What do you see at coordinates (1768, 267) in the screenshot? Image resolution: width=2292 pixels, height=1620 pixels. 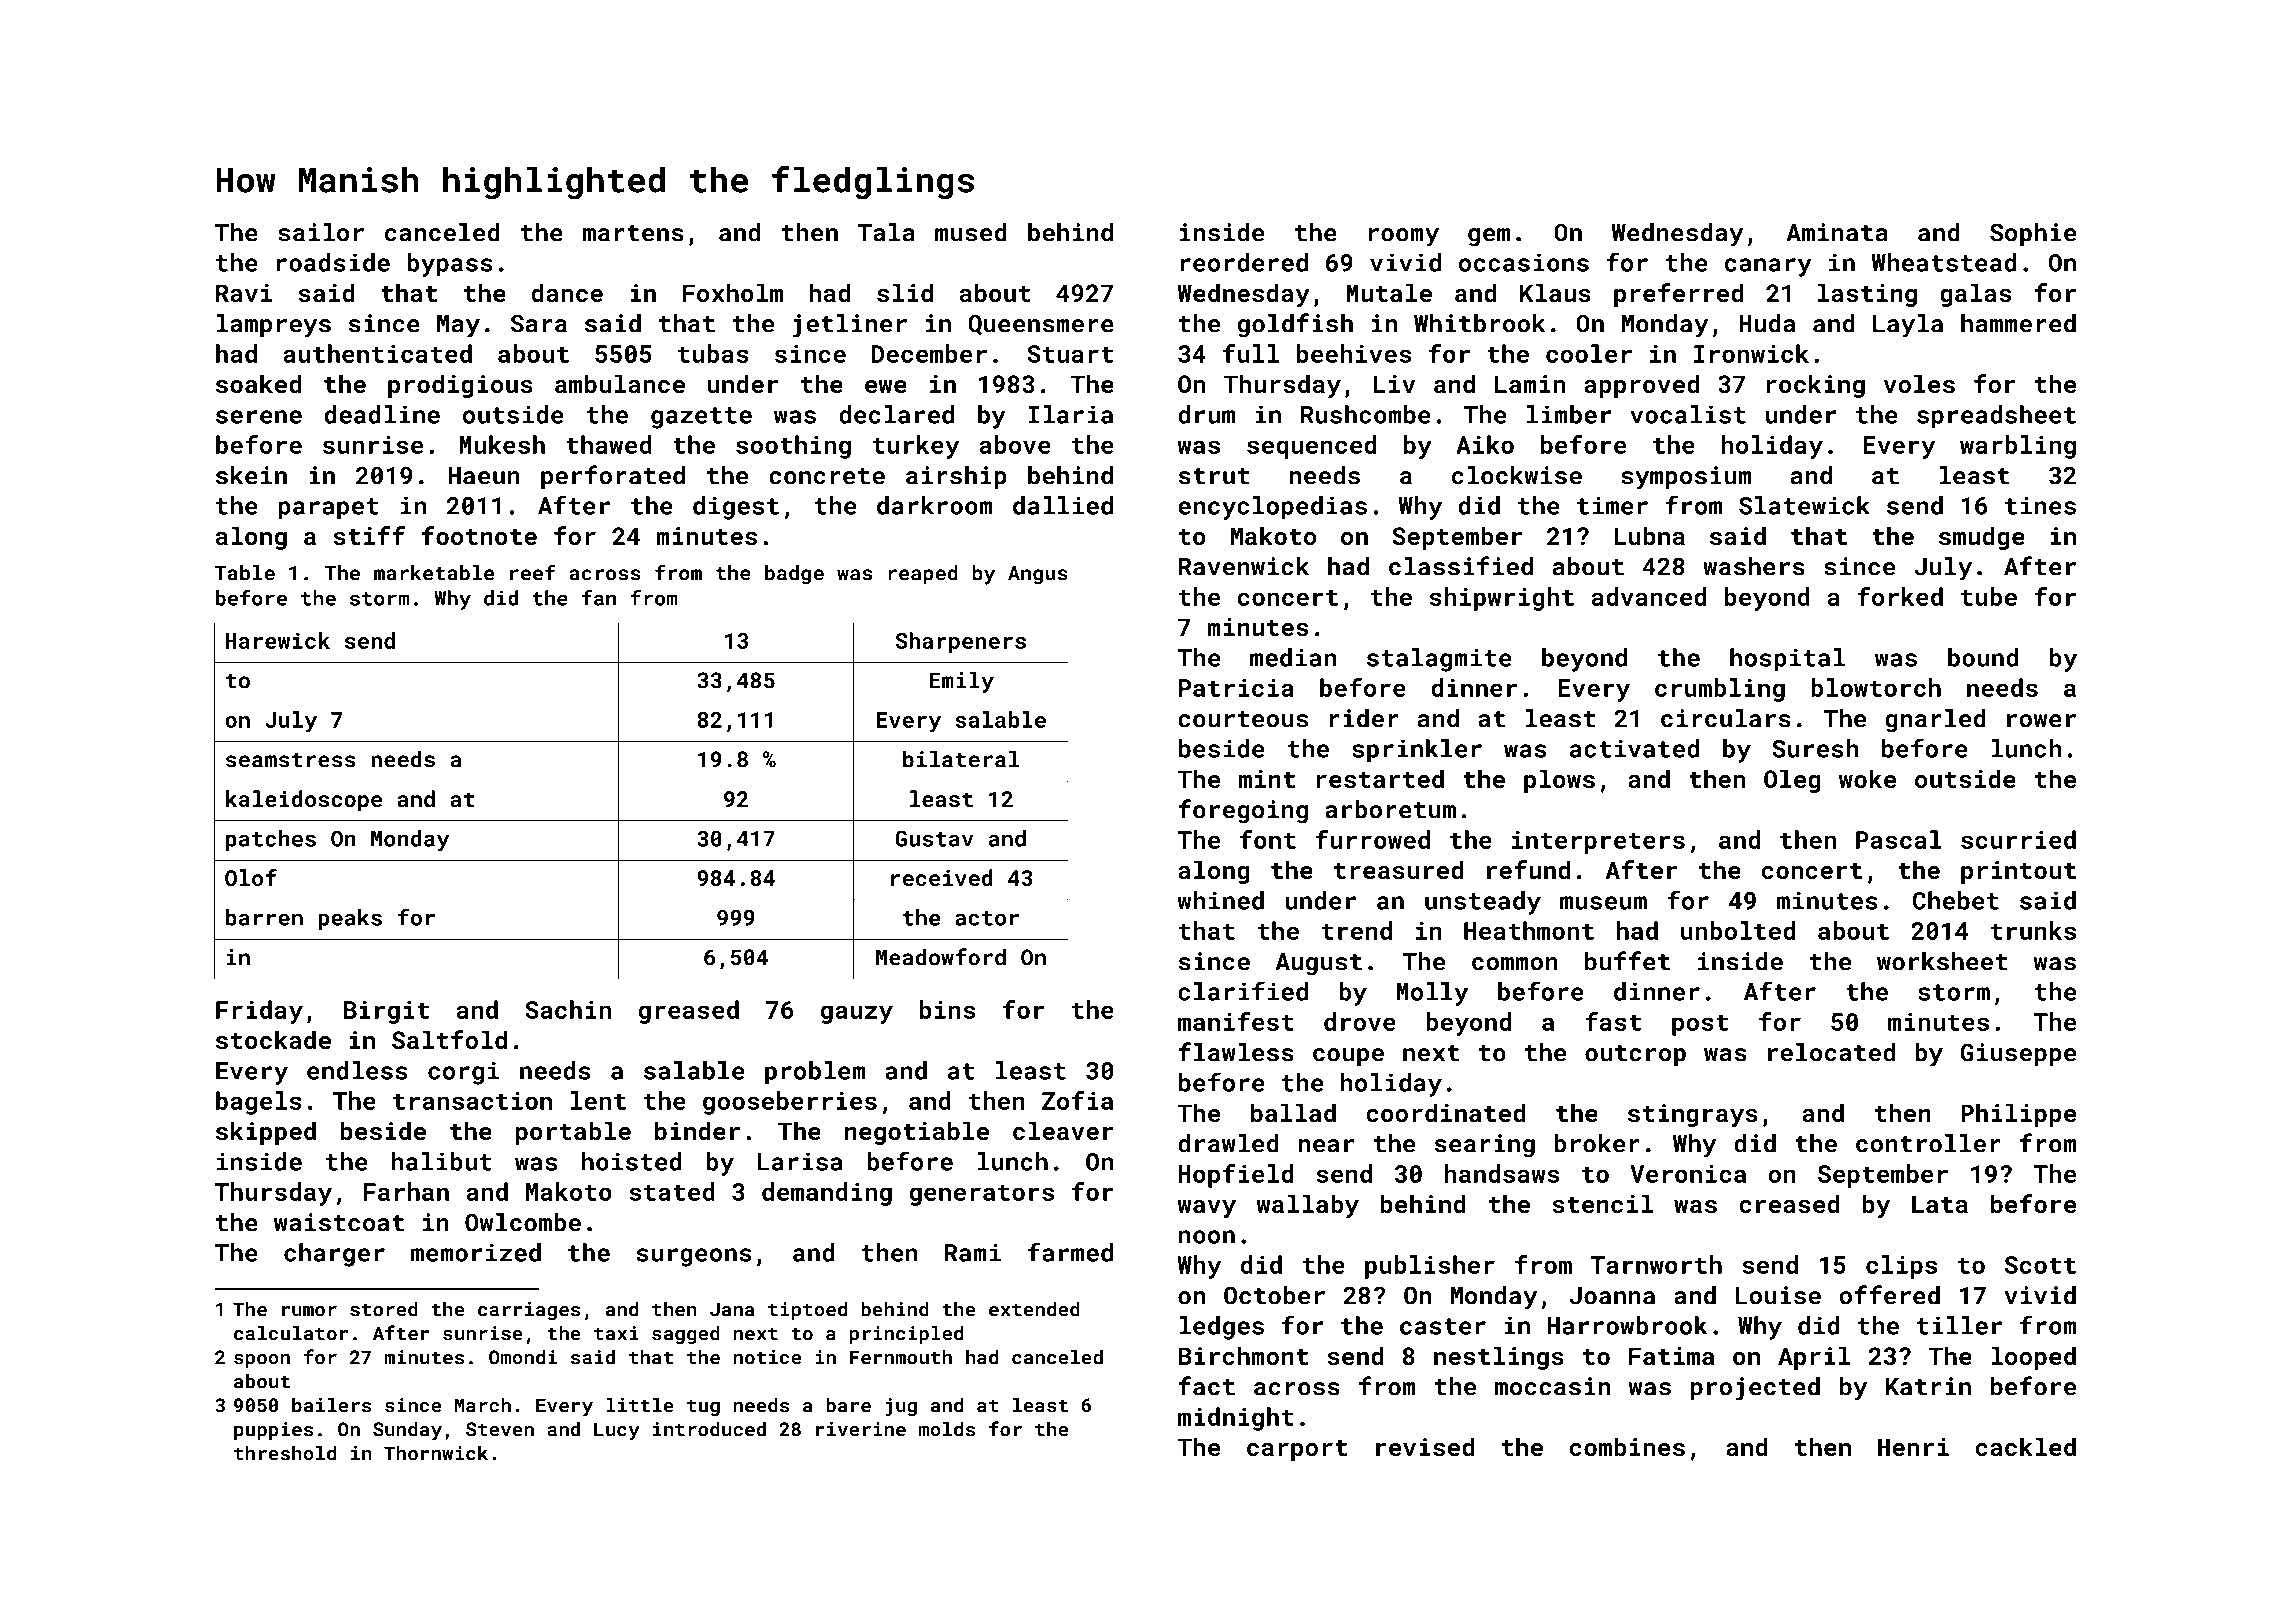 I see `canary` at bounding box center [1768, 267].
